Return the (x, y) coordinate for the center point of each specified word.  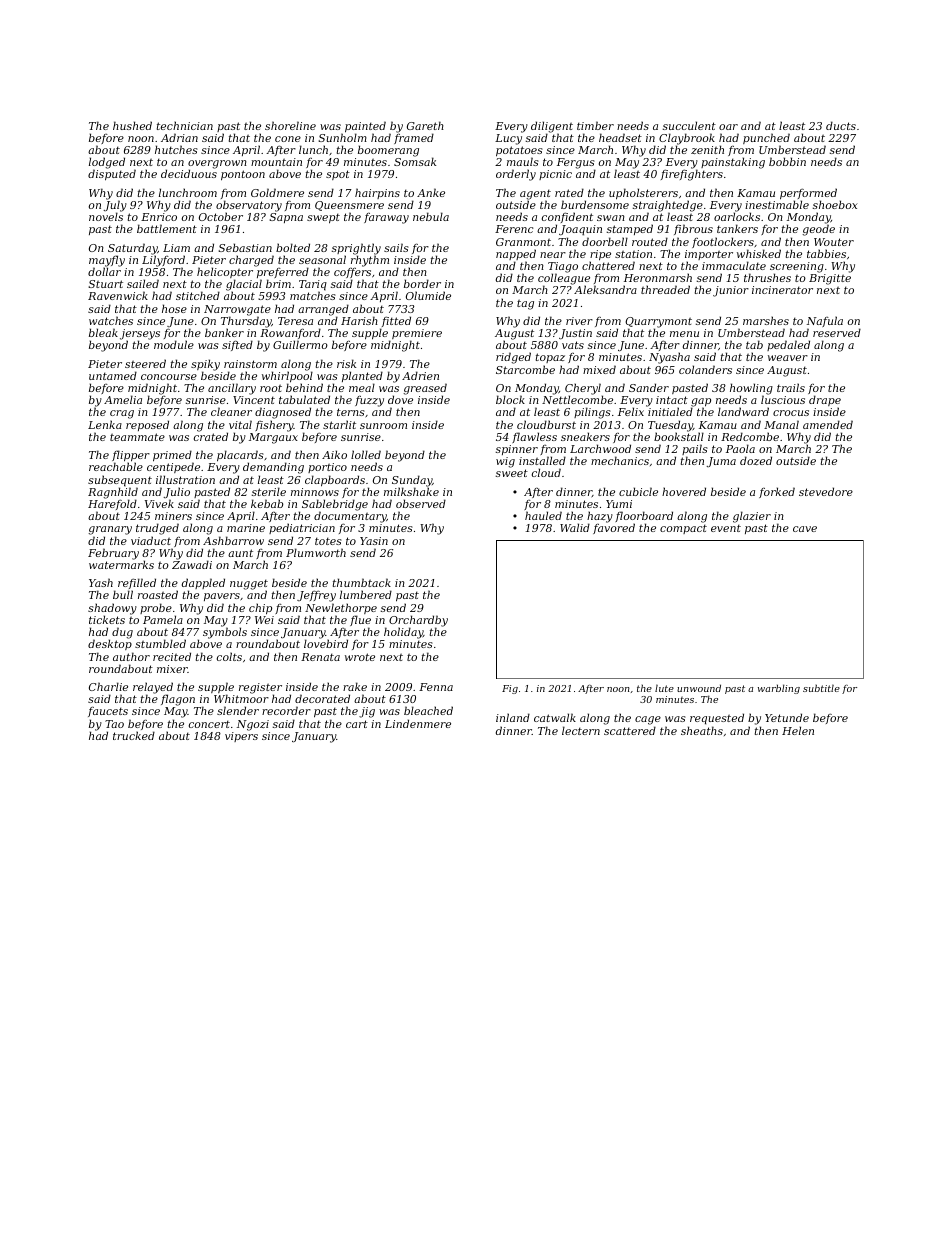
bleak (103, 332)
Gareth (425, 125)
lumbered (366, 594)
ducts (841, 125)
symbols (225, 633)
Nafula (825, 321)
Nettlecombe (577, 400)
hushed (132, 125)
